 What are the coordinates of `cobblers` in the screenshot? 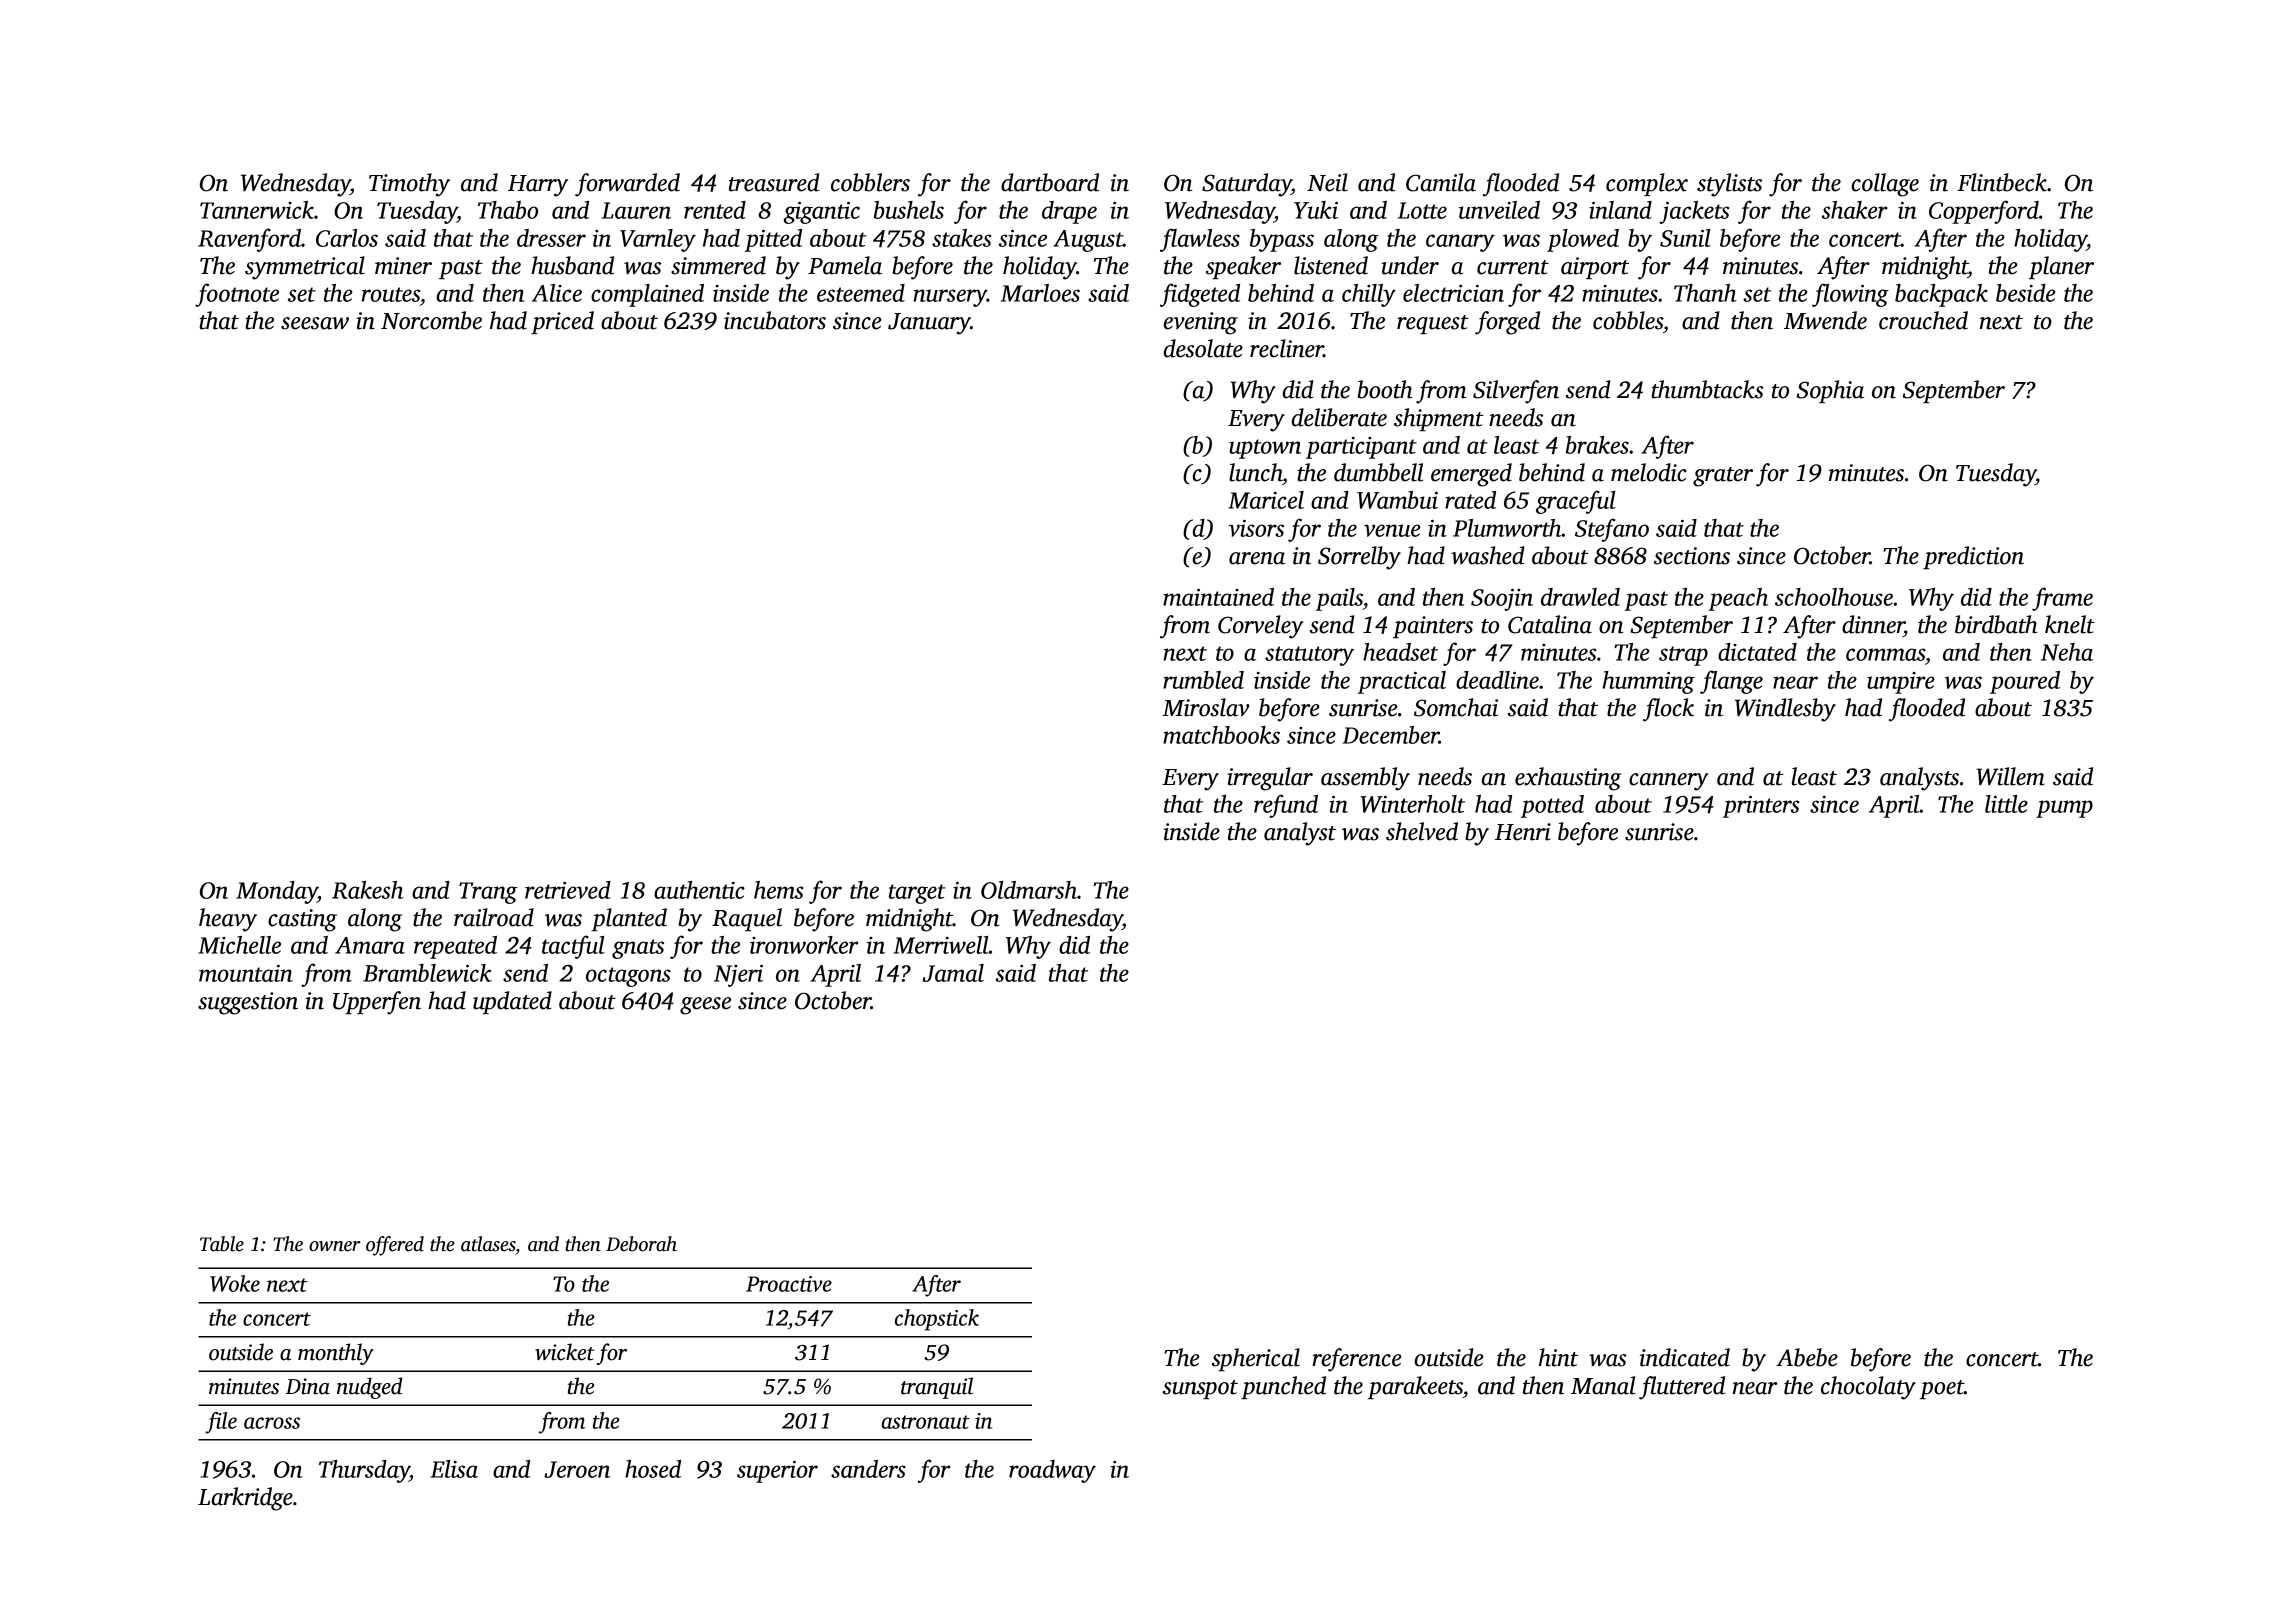 It's located at (870, 182).
